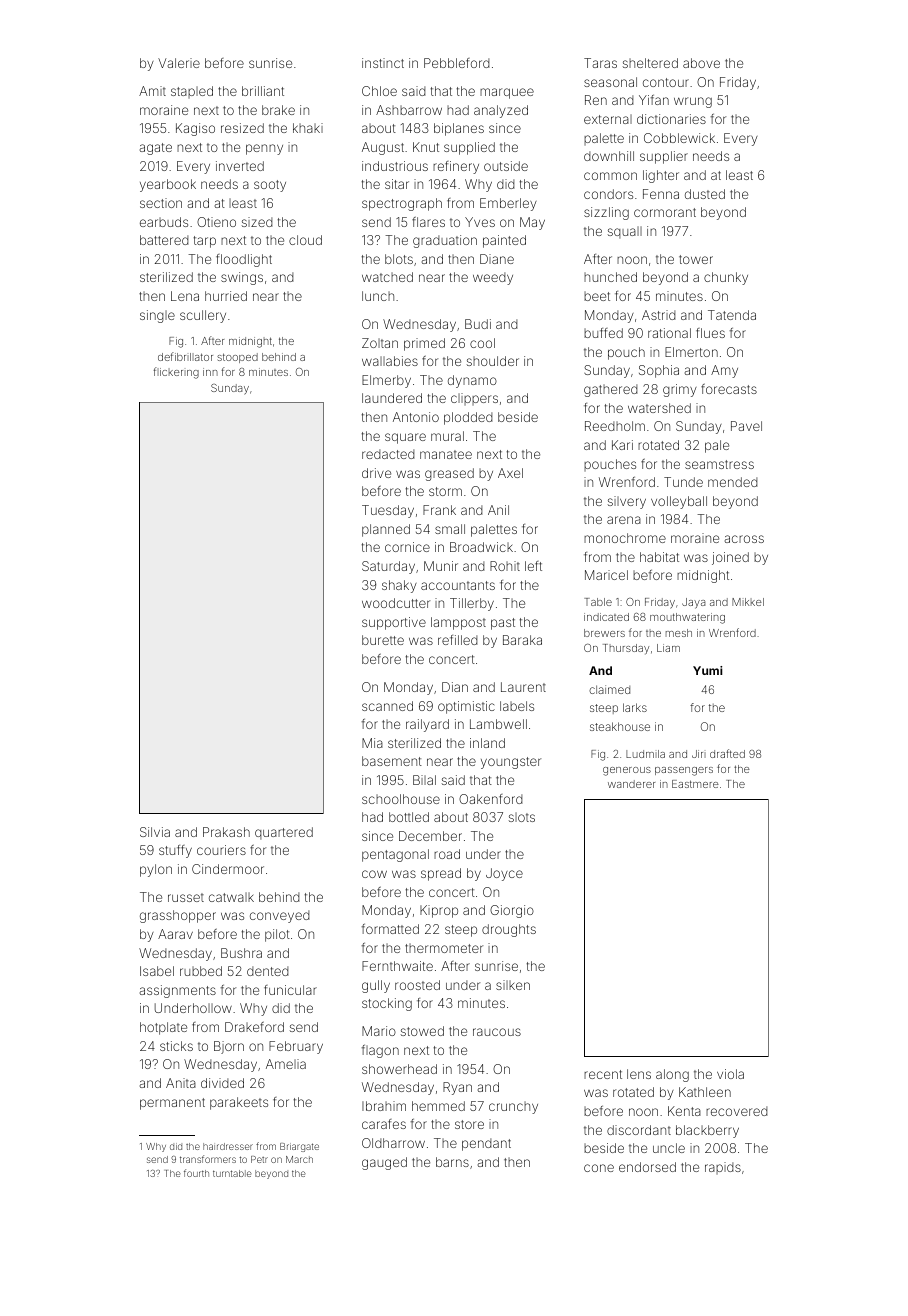 Image resolution: width=908 pixels, height=1316 pixels. Describe the element at coordinates (394, 623) in the page. I see `supportive` at that location.
